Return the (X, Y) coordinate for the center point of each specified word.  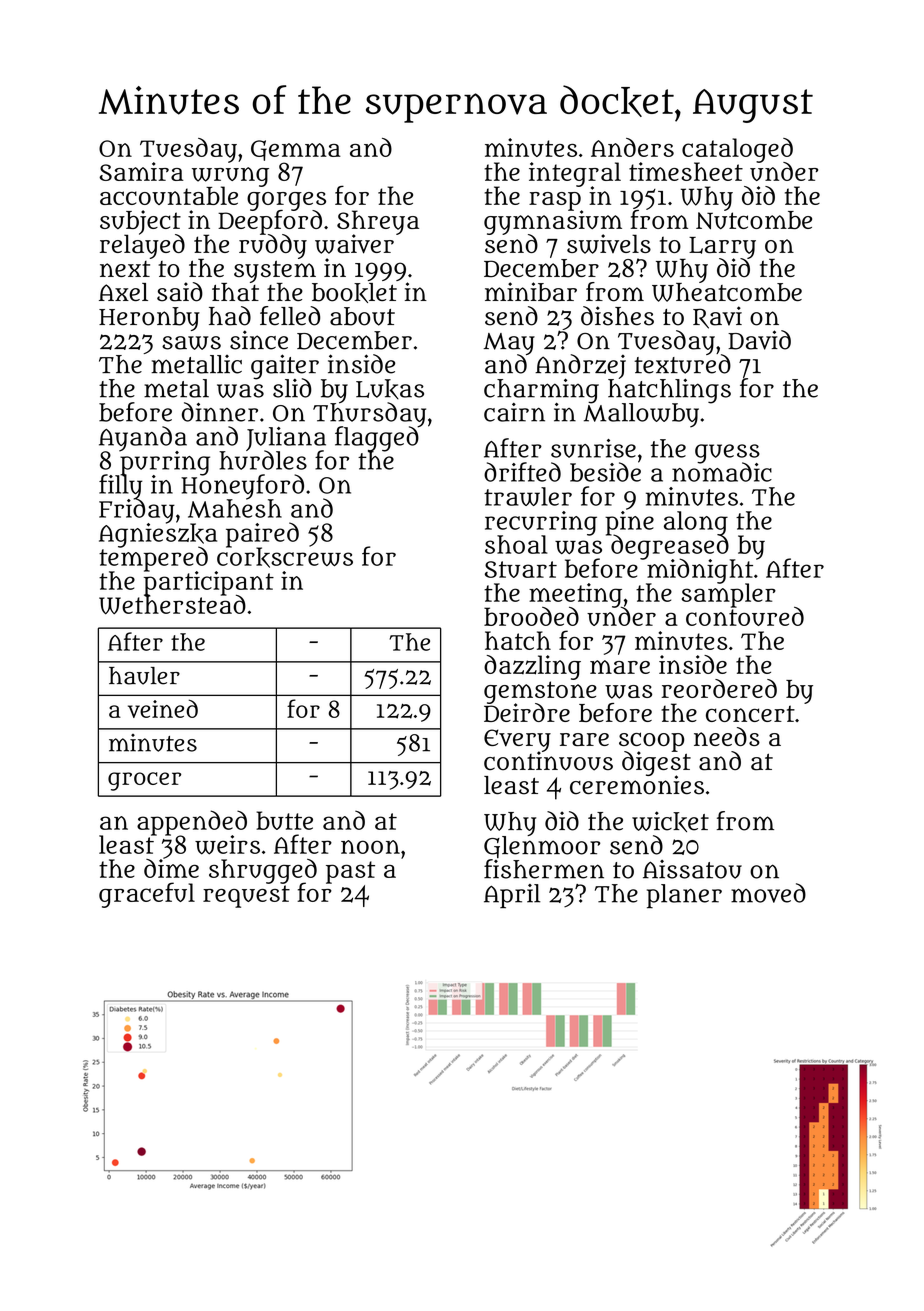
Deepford (270, 222)
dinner (220, 412)
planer (684, 896)
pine (629, 523)
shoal (516, 544)
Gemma (296, 150)
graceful (147, 895)
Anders (632, 147)
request (246, 896)
